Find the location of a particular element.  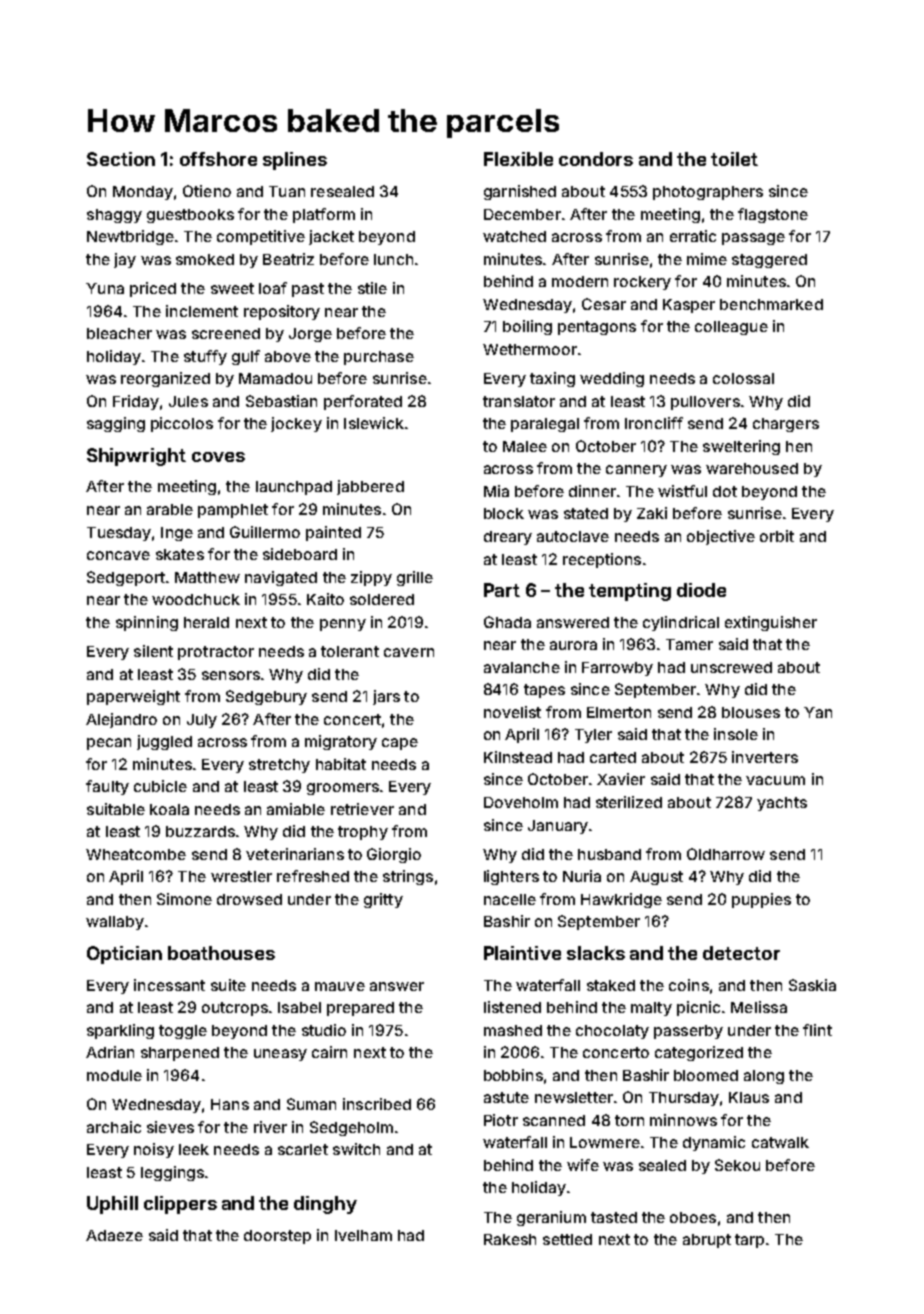

orbit is located at coordinates (777, 536).
